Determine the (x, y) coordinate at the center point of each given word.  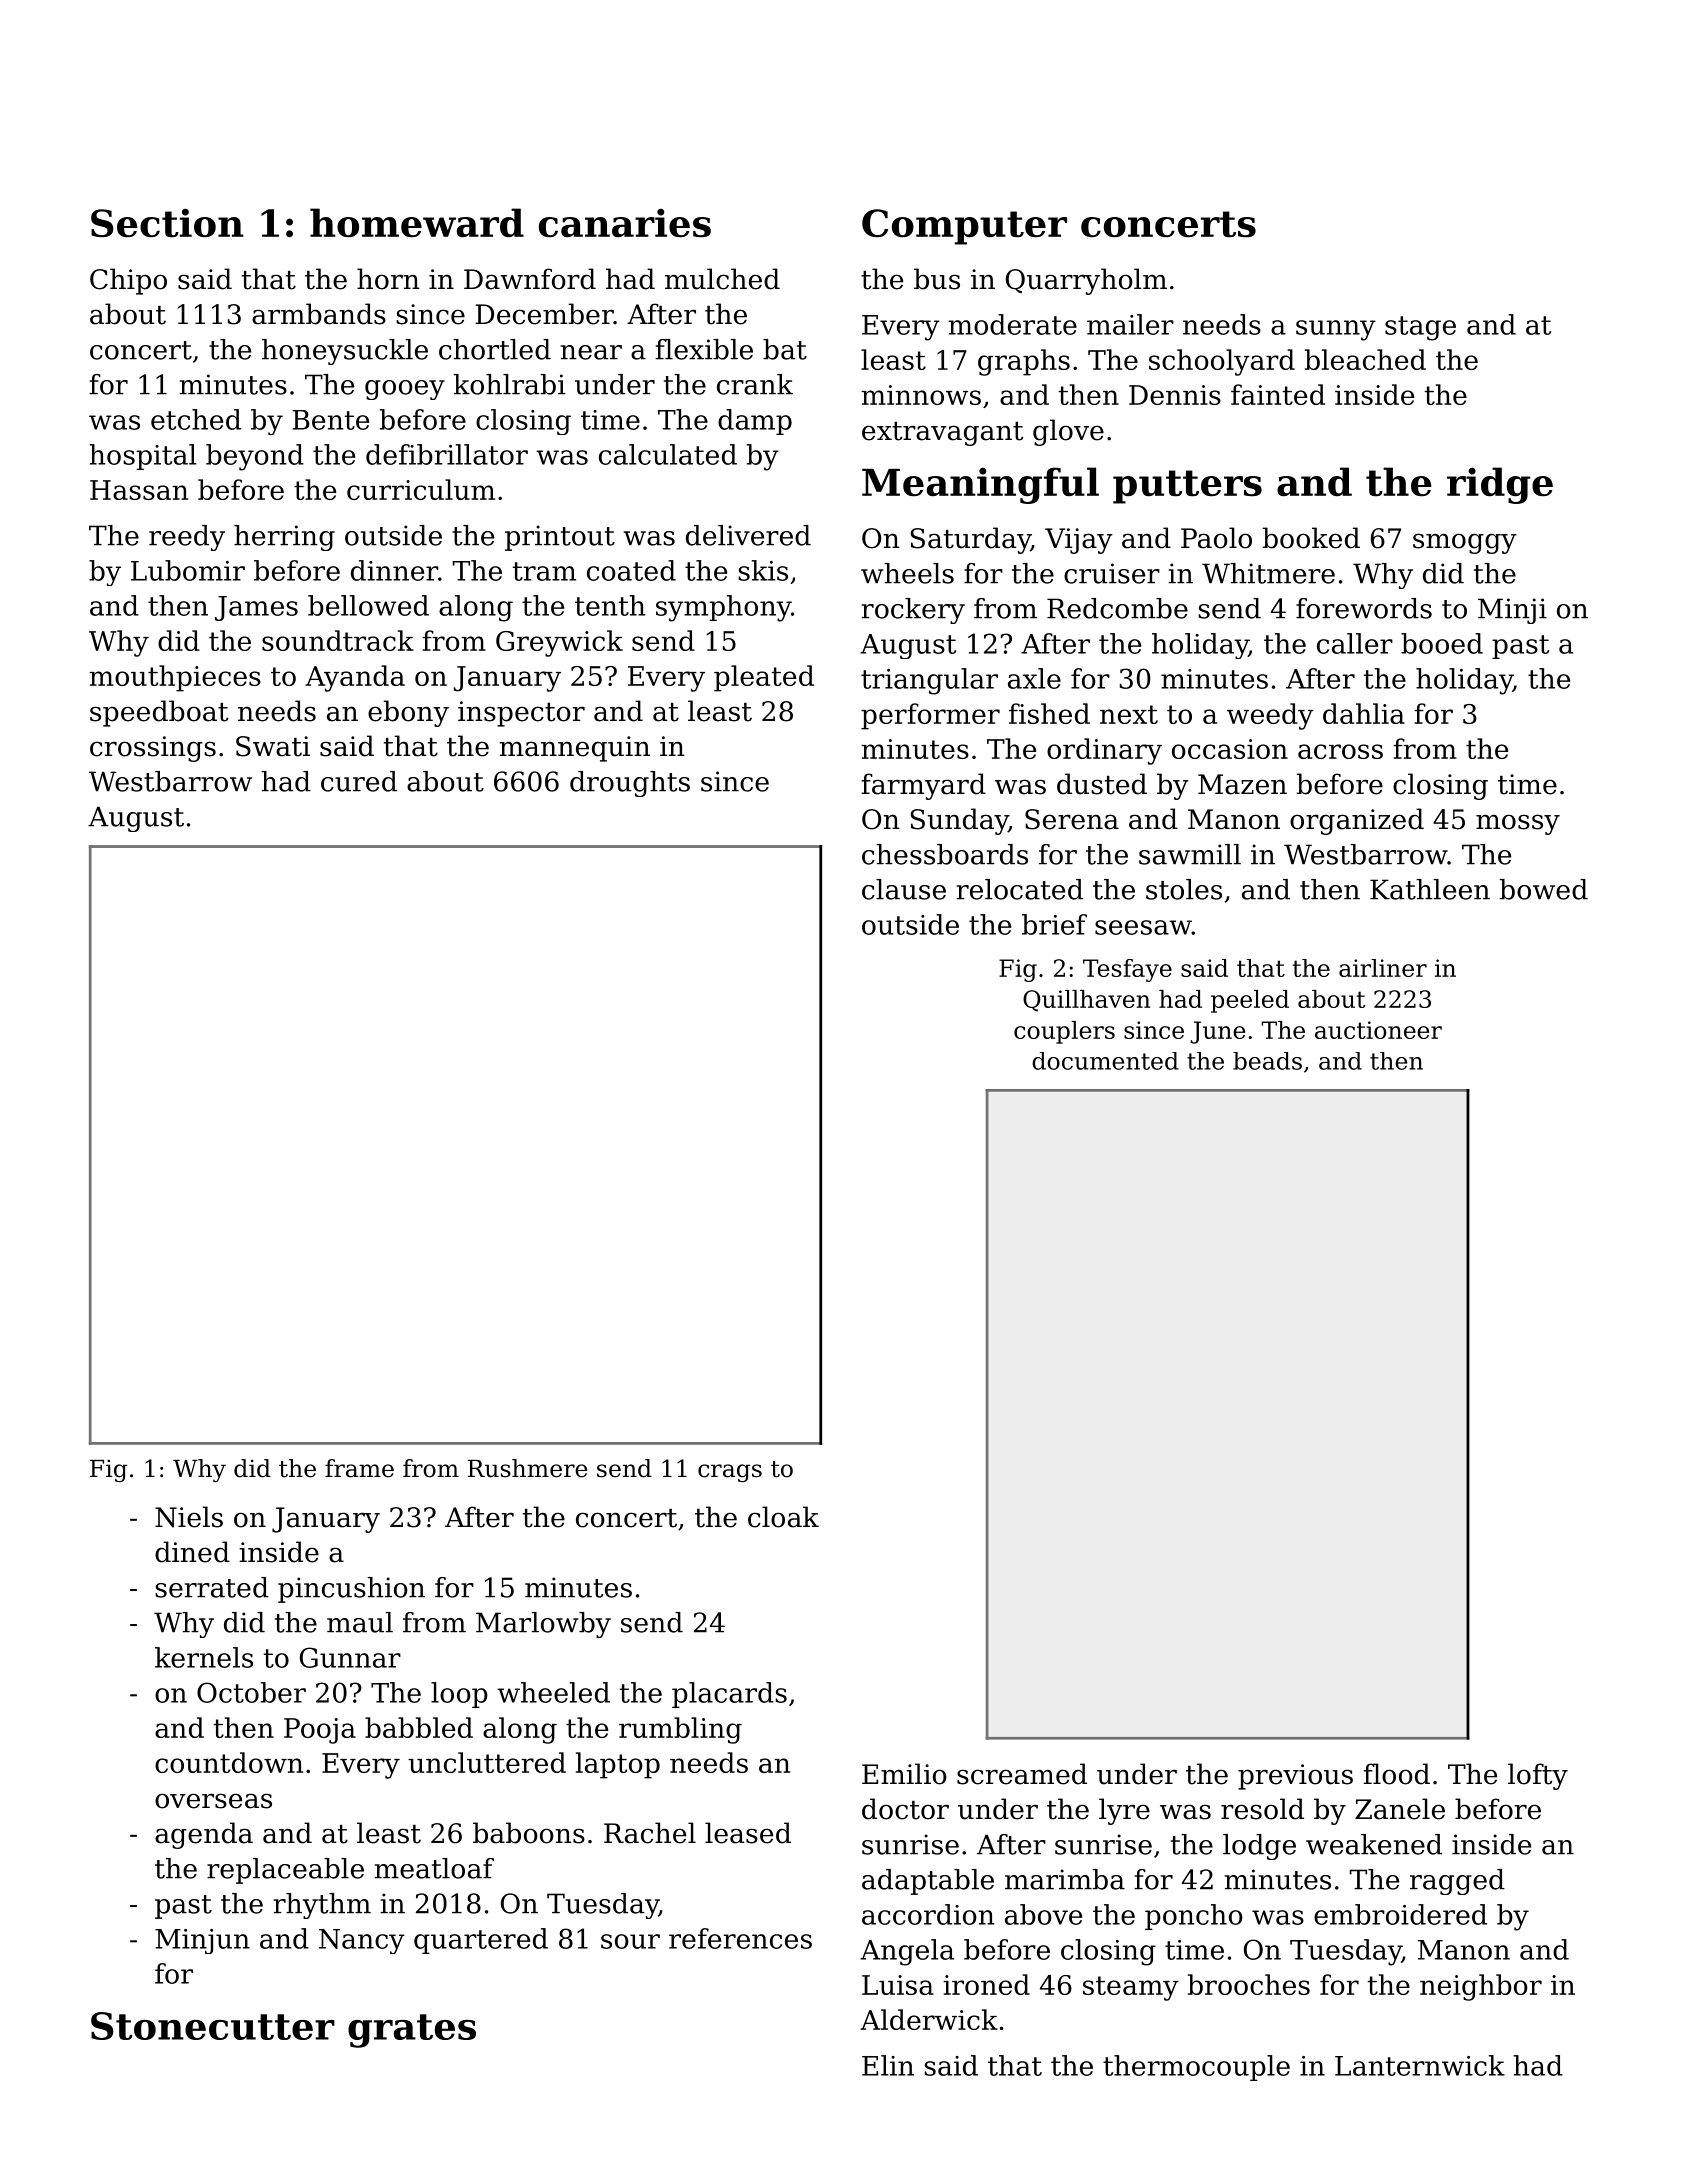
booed (1442, 643)
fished (1049, 713)
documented (1105, 1061)
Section (167, 223)
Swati (273, 746)
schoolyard (1222, 362)
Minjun (202, 1941)
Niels (189, 1517)
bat (785, 349)
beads (1267, 1061)
